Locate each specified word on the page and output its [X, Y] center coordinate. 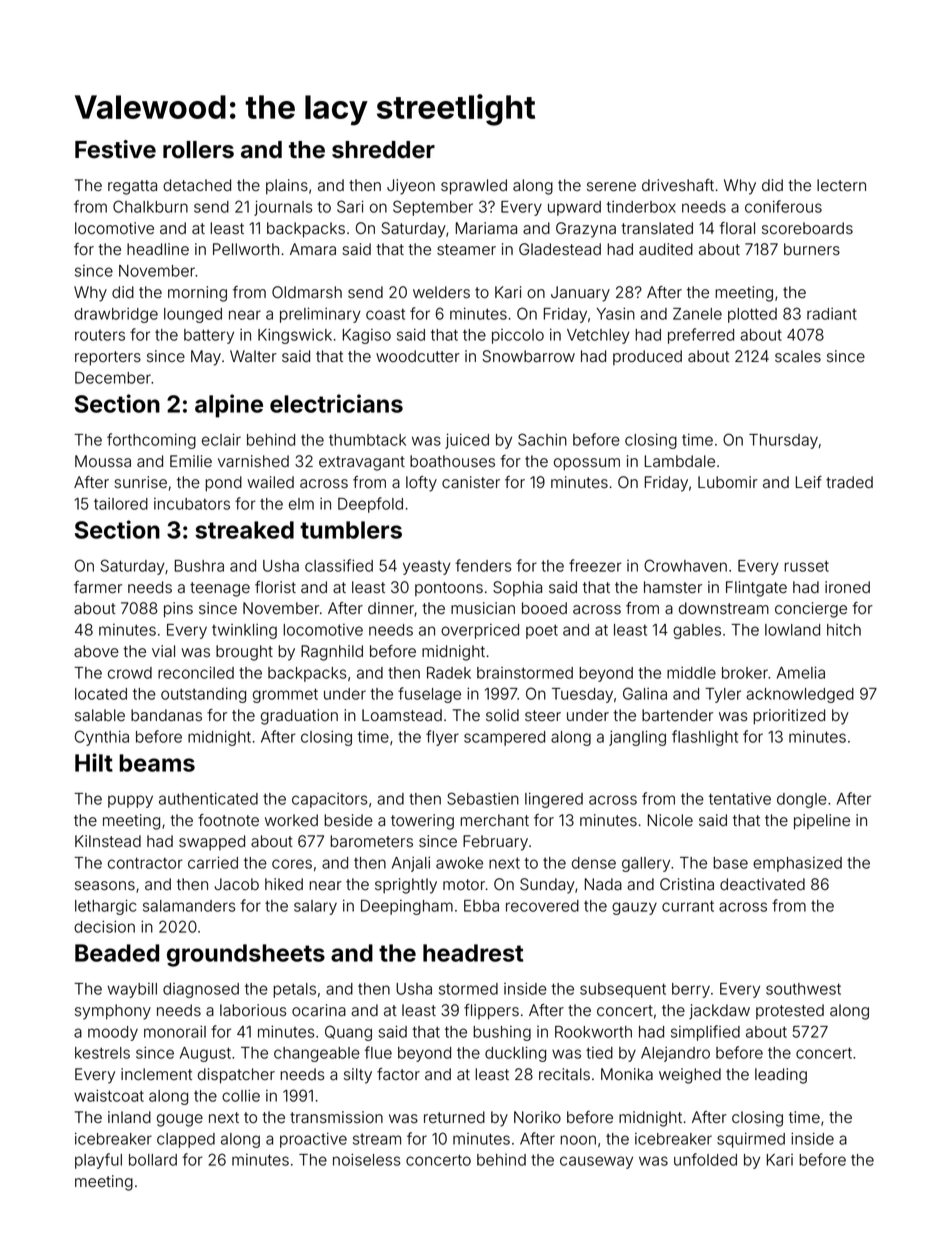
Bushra [199, 566]
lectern [841, 185]
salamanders [189, 906]
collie [241, 1095]
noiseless [366, 1159]
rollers [198, 150]
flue [378, 1052]
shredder [383, 150]
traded [849, 482]
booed [544, 608]
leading [781, 1076]
